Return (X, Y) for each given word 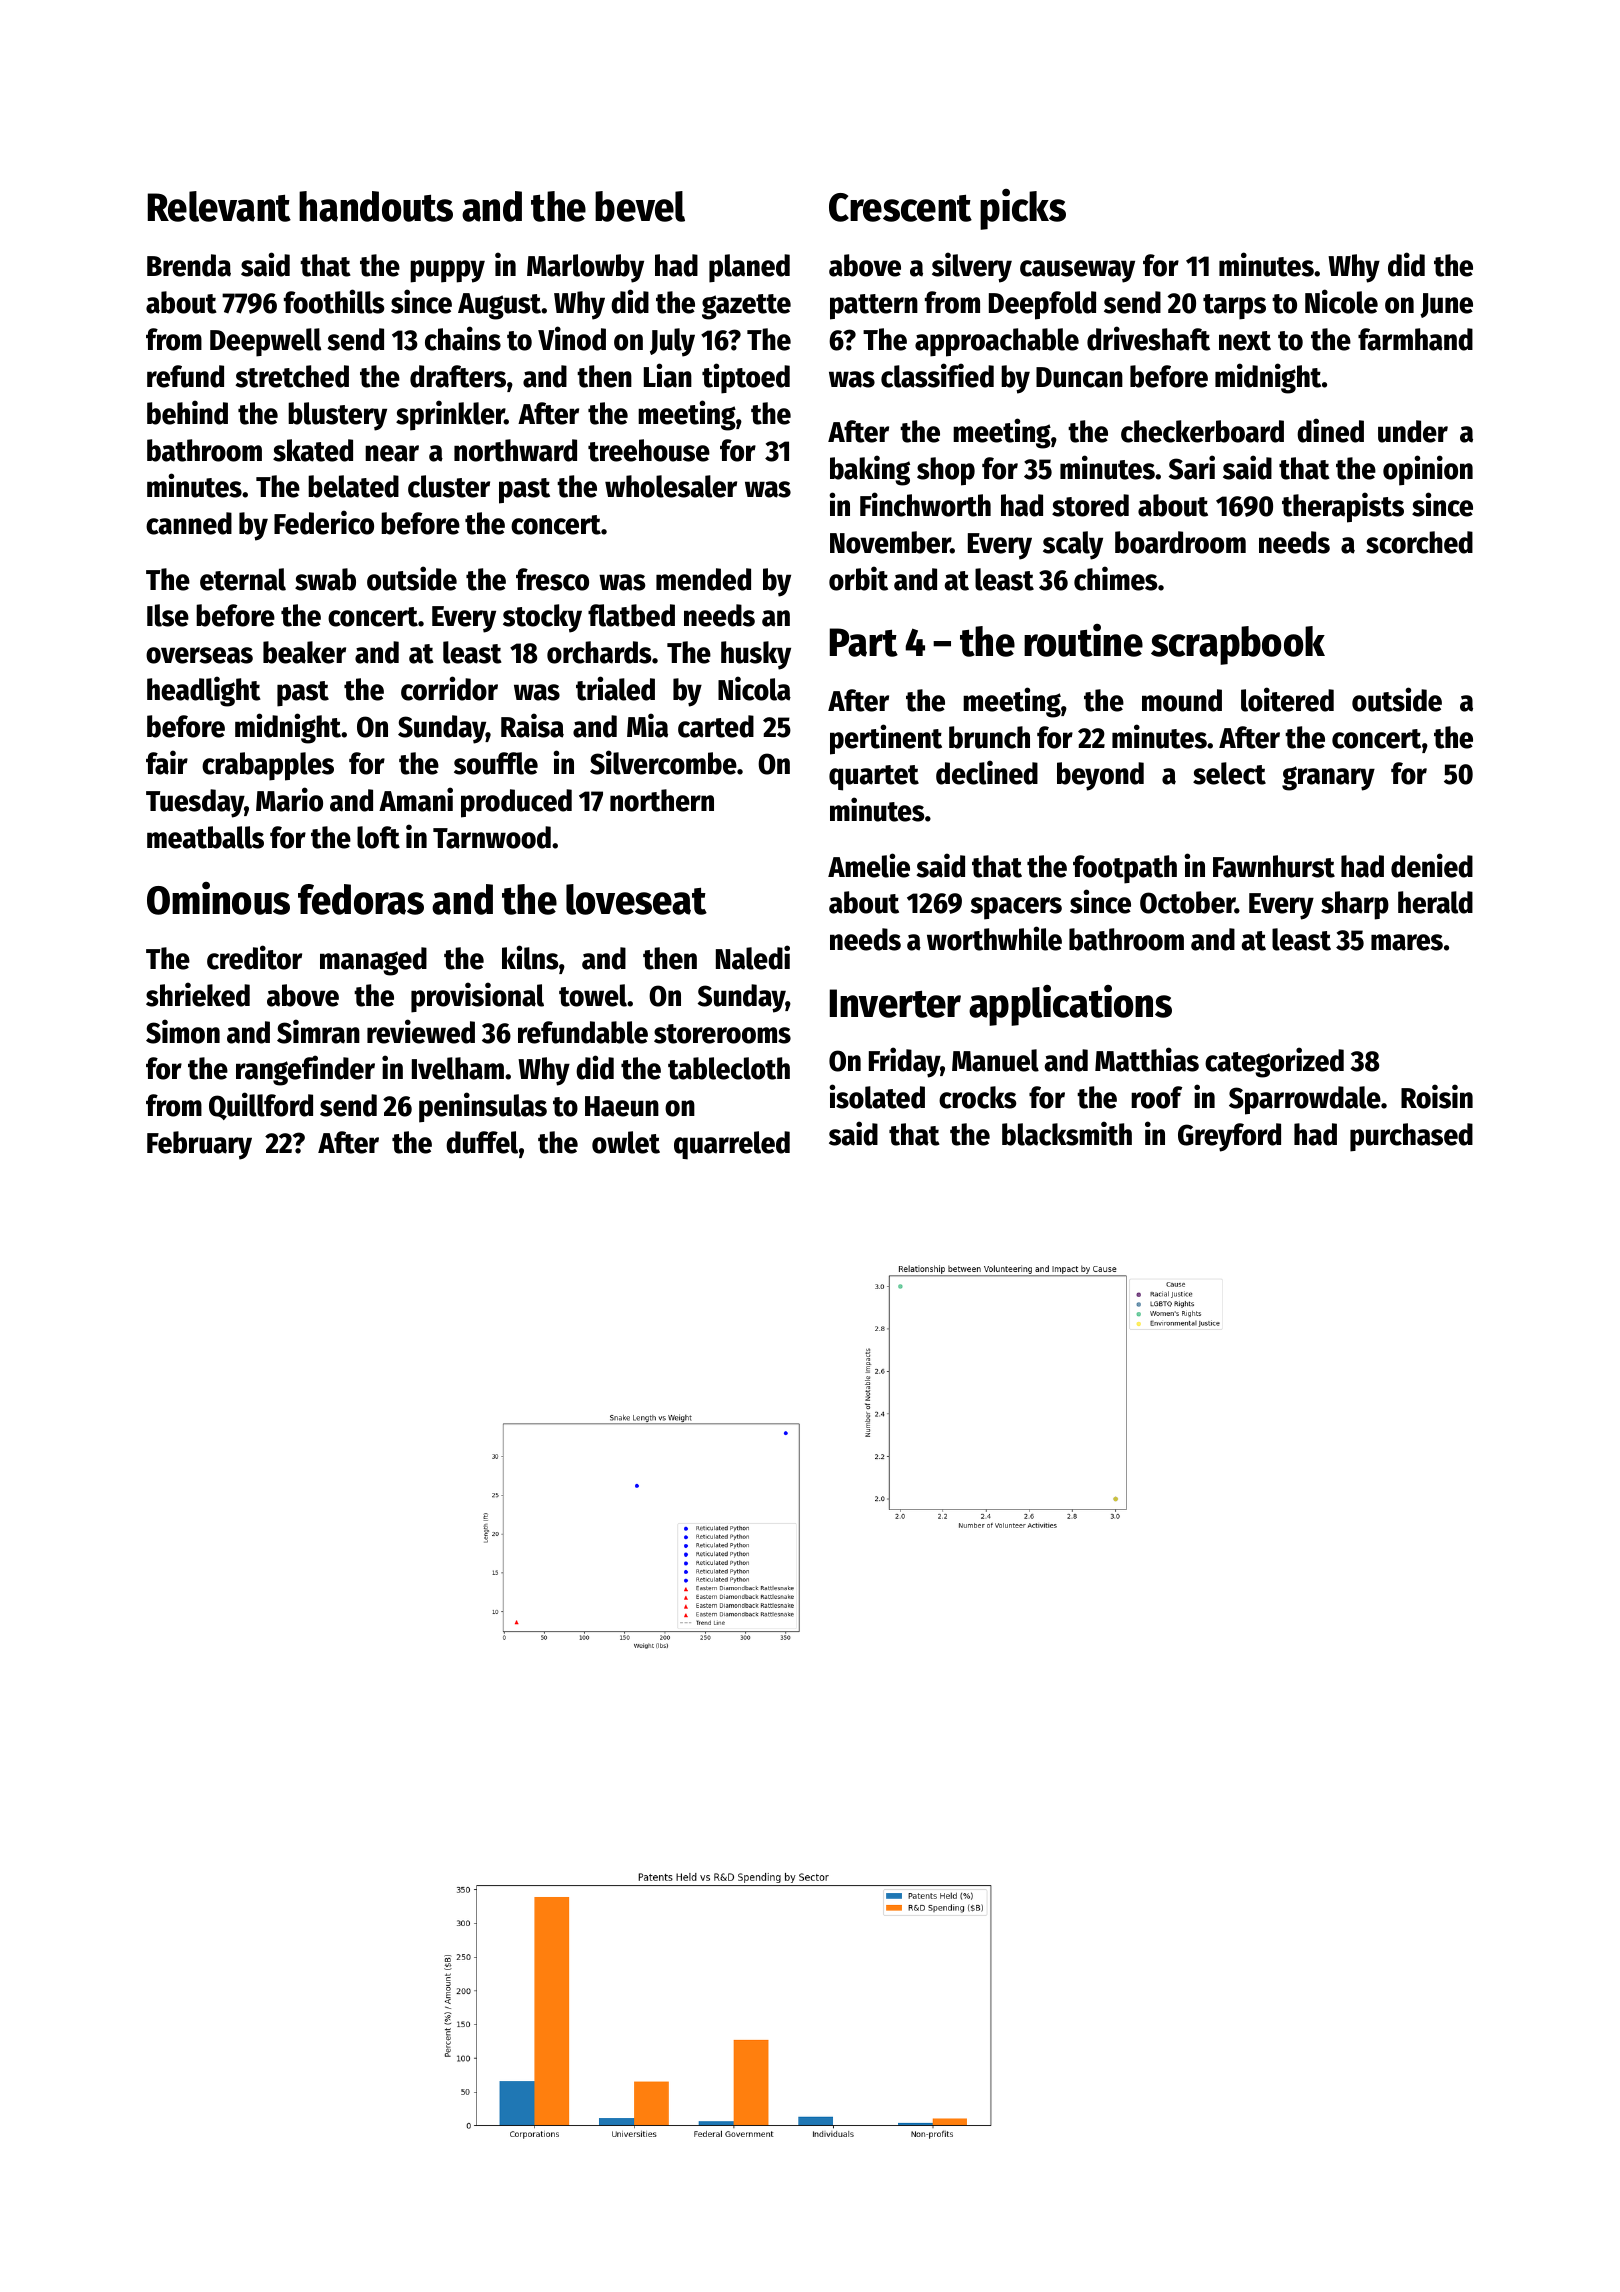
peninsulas (483, 1107)
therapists (1343, 507)
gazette (746, 307)
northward (515, 450)
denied (1432, 865)
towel (593, 995)
